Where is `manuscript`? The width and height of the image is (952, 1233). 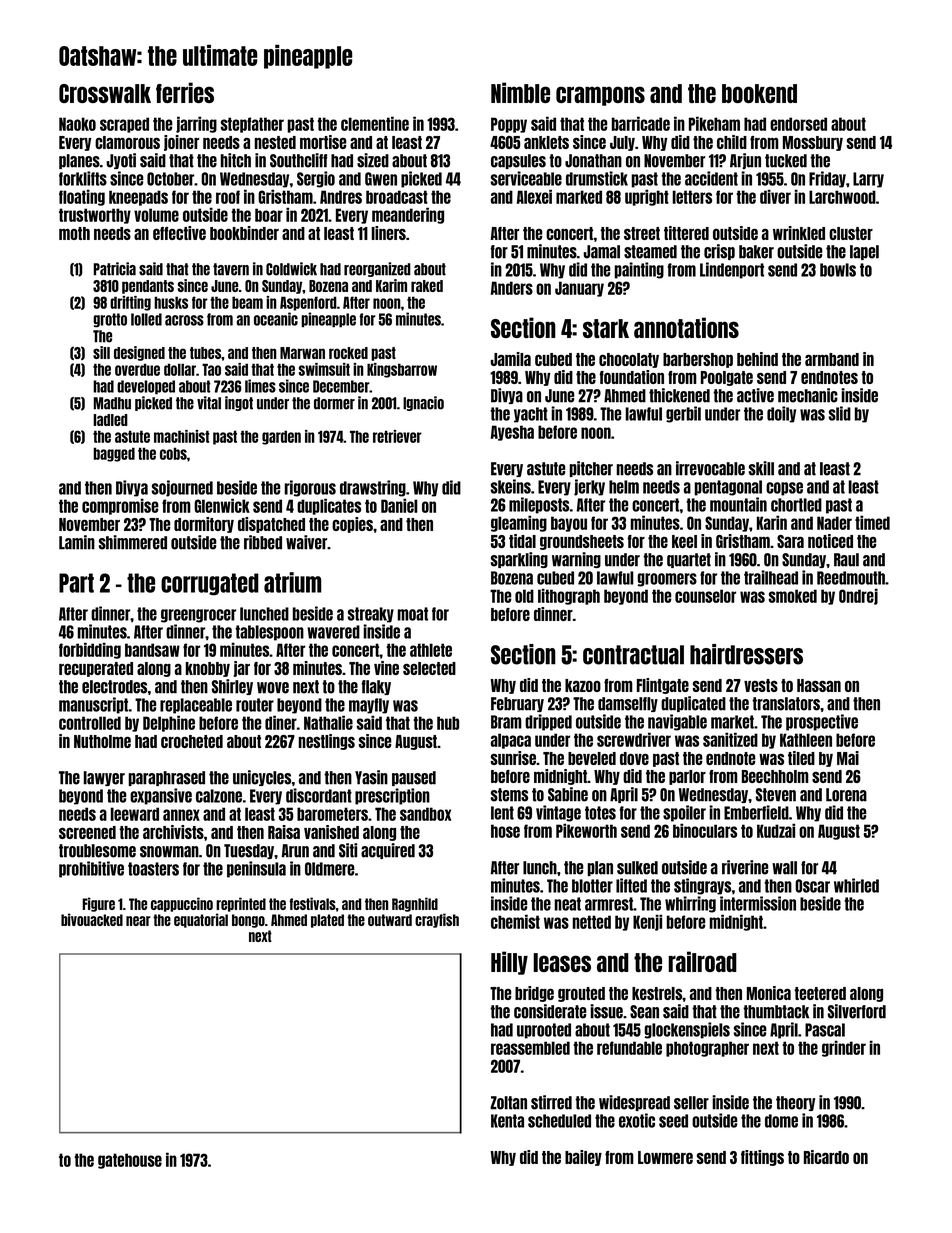
manuscript is located at coordinates (94, 705).
